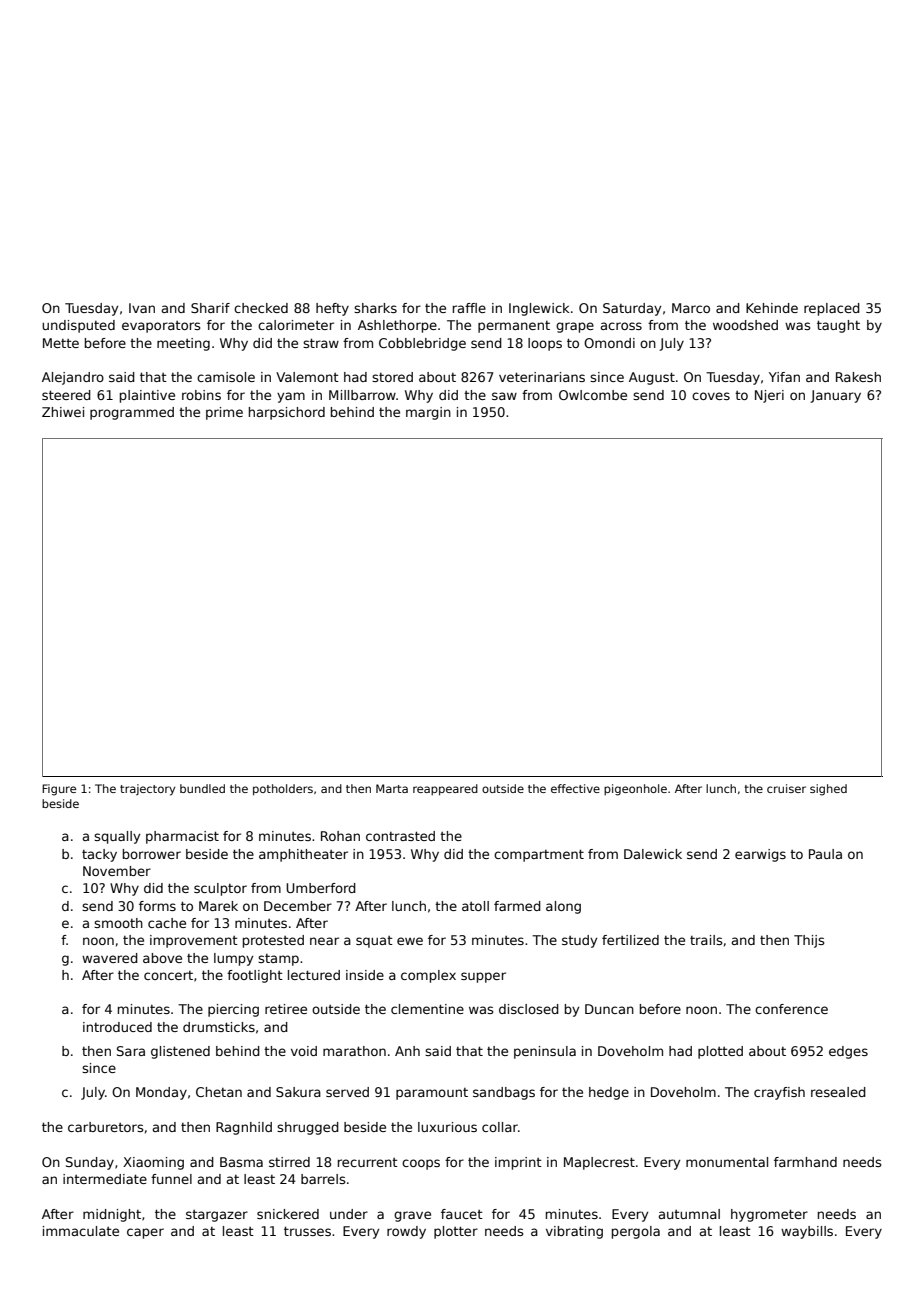 This document has width=924, height=1308. I want to click on Anh, so click(407, 1051).
